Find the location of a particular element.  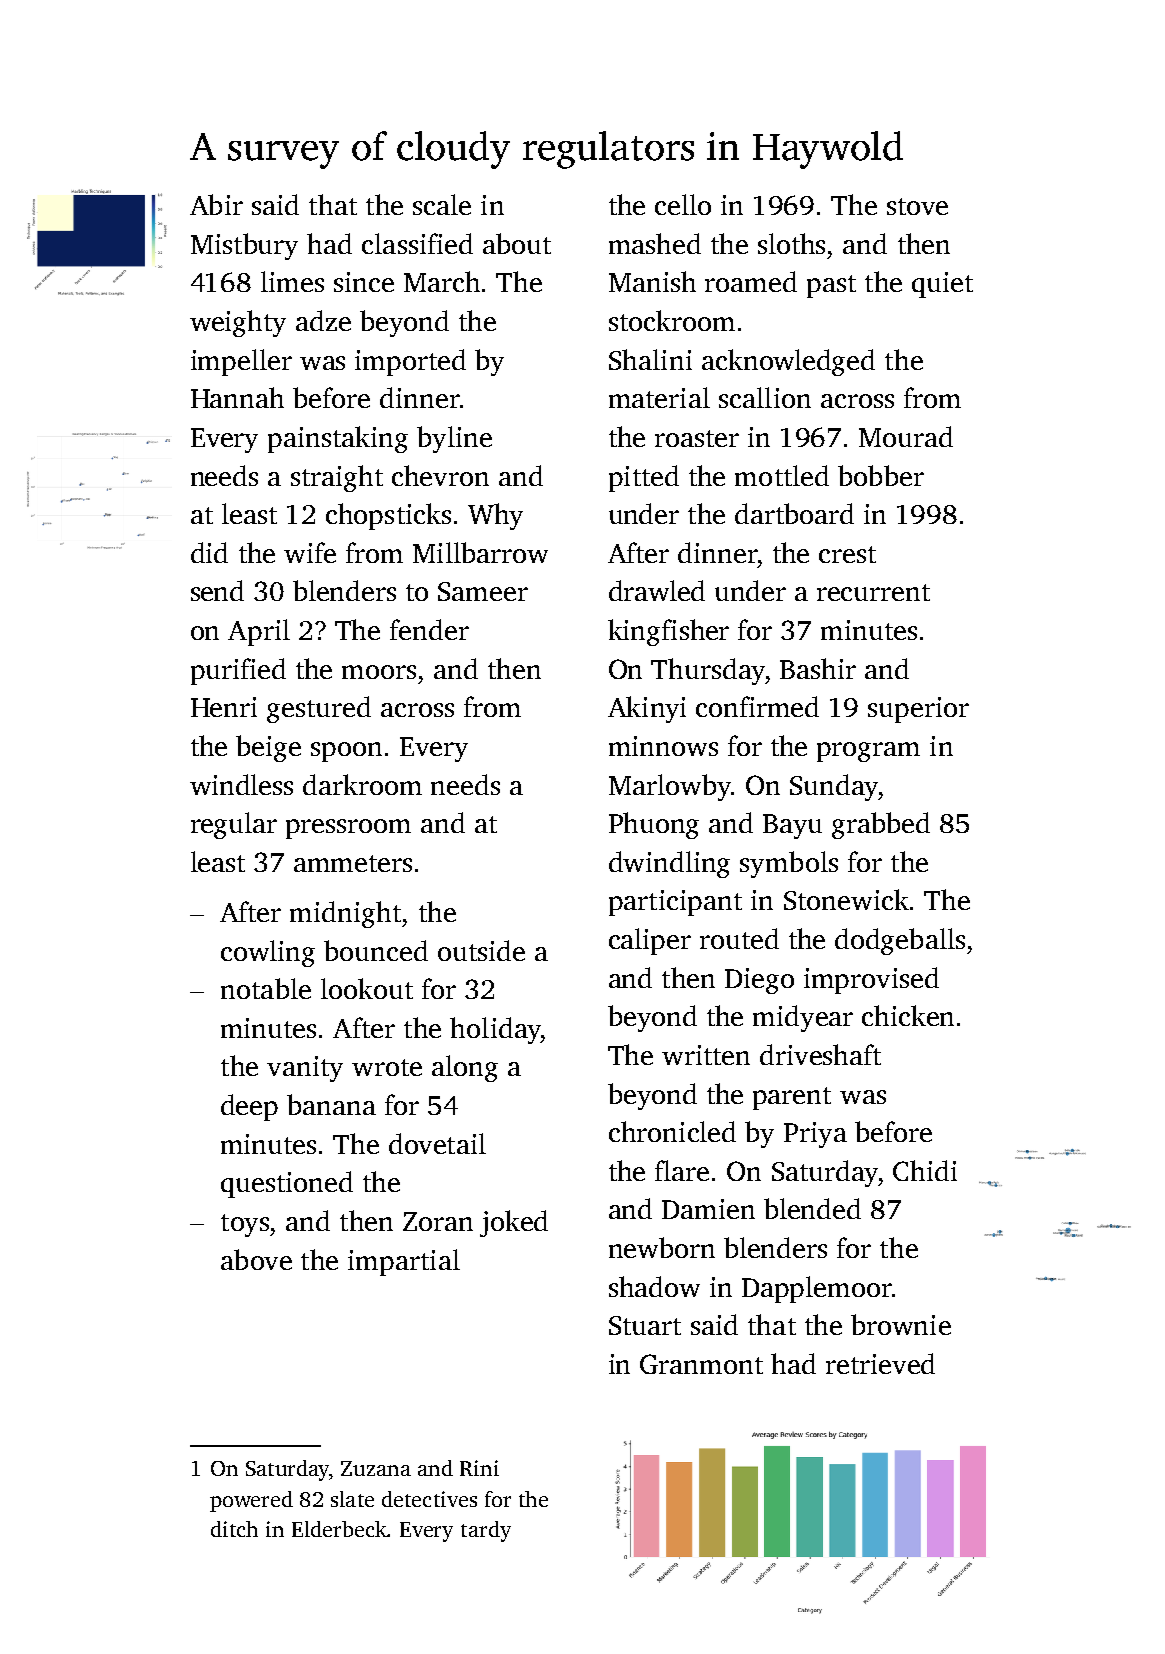

Abir is located at coordinates (216, 204).
